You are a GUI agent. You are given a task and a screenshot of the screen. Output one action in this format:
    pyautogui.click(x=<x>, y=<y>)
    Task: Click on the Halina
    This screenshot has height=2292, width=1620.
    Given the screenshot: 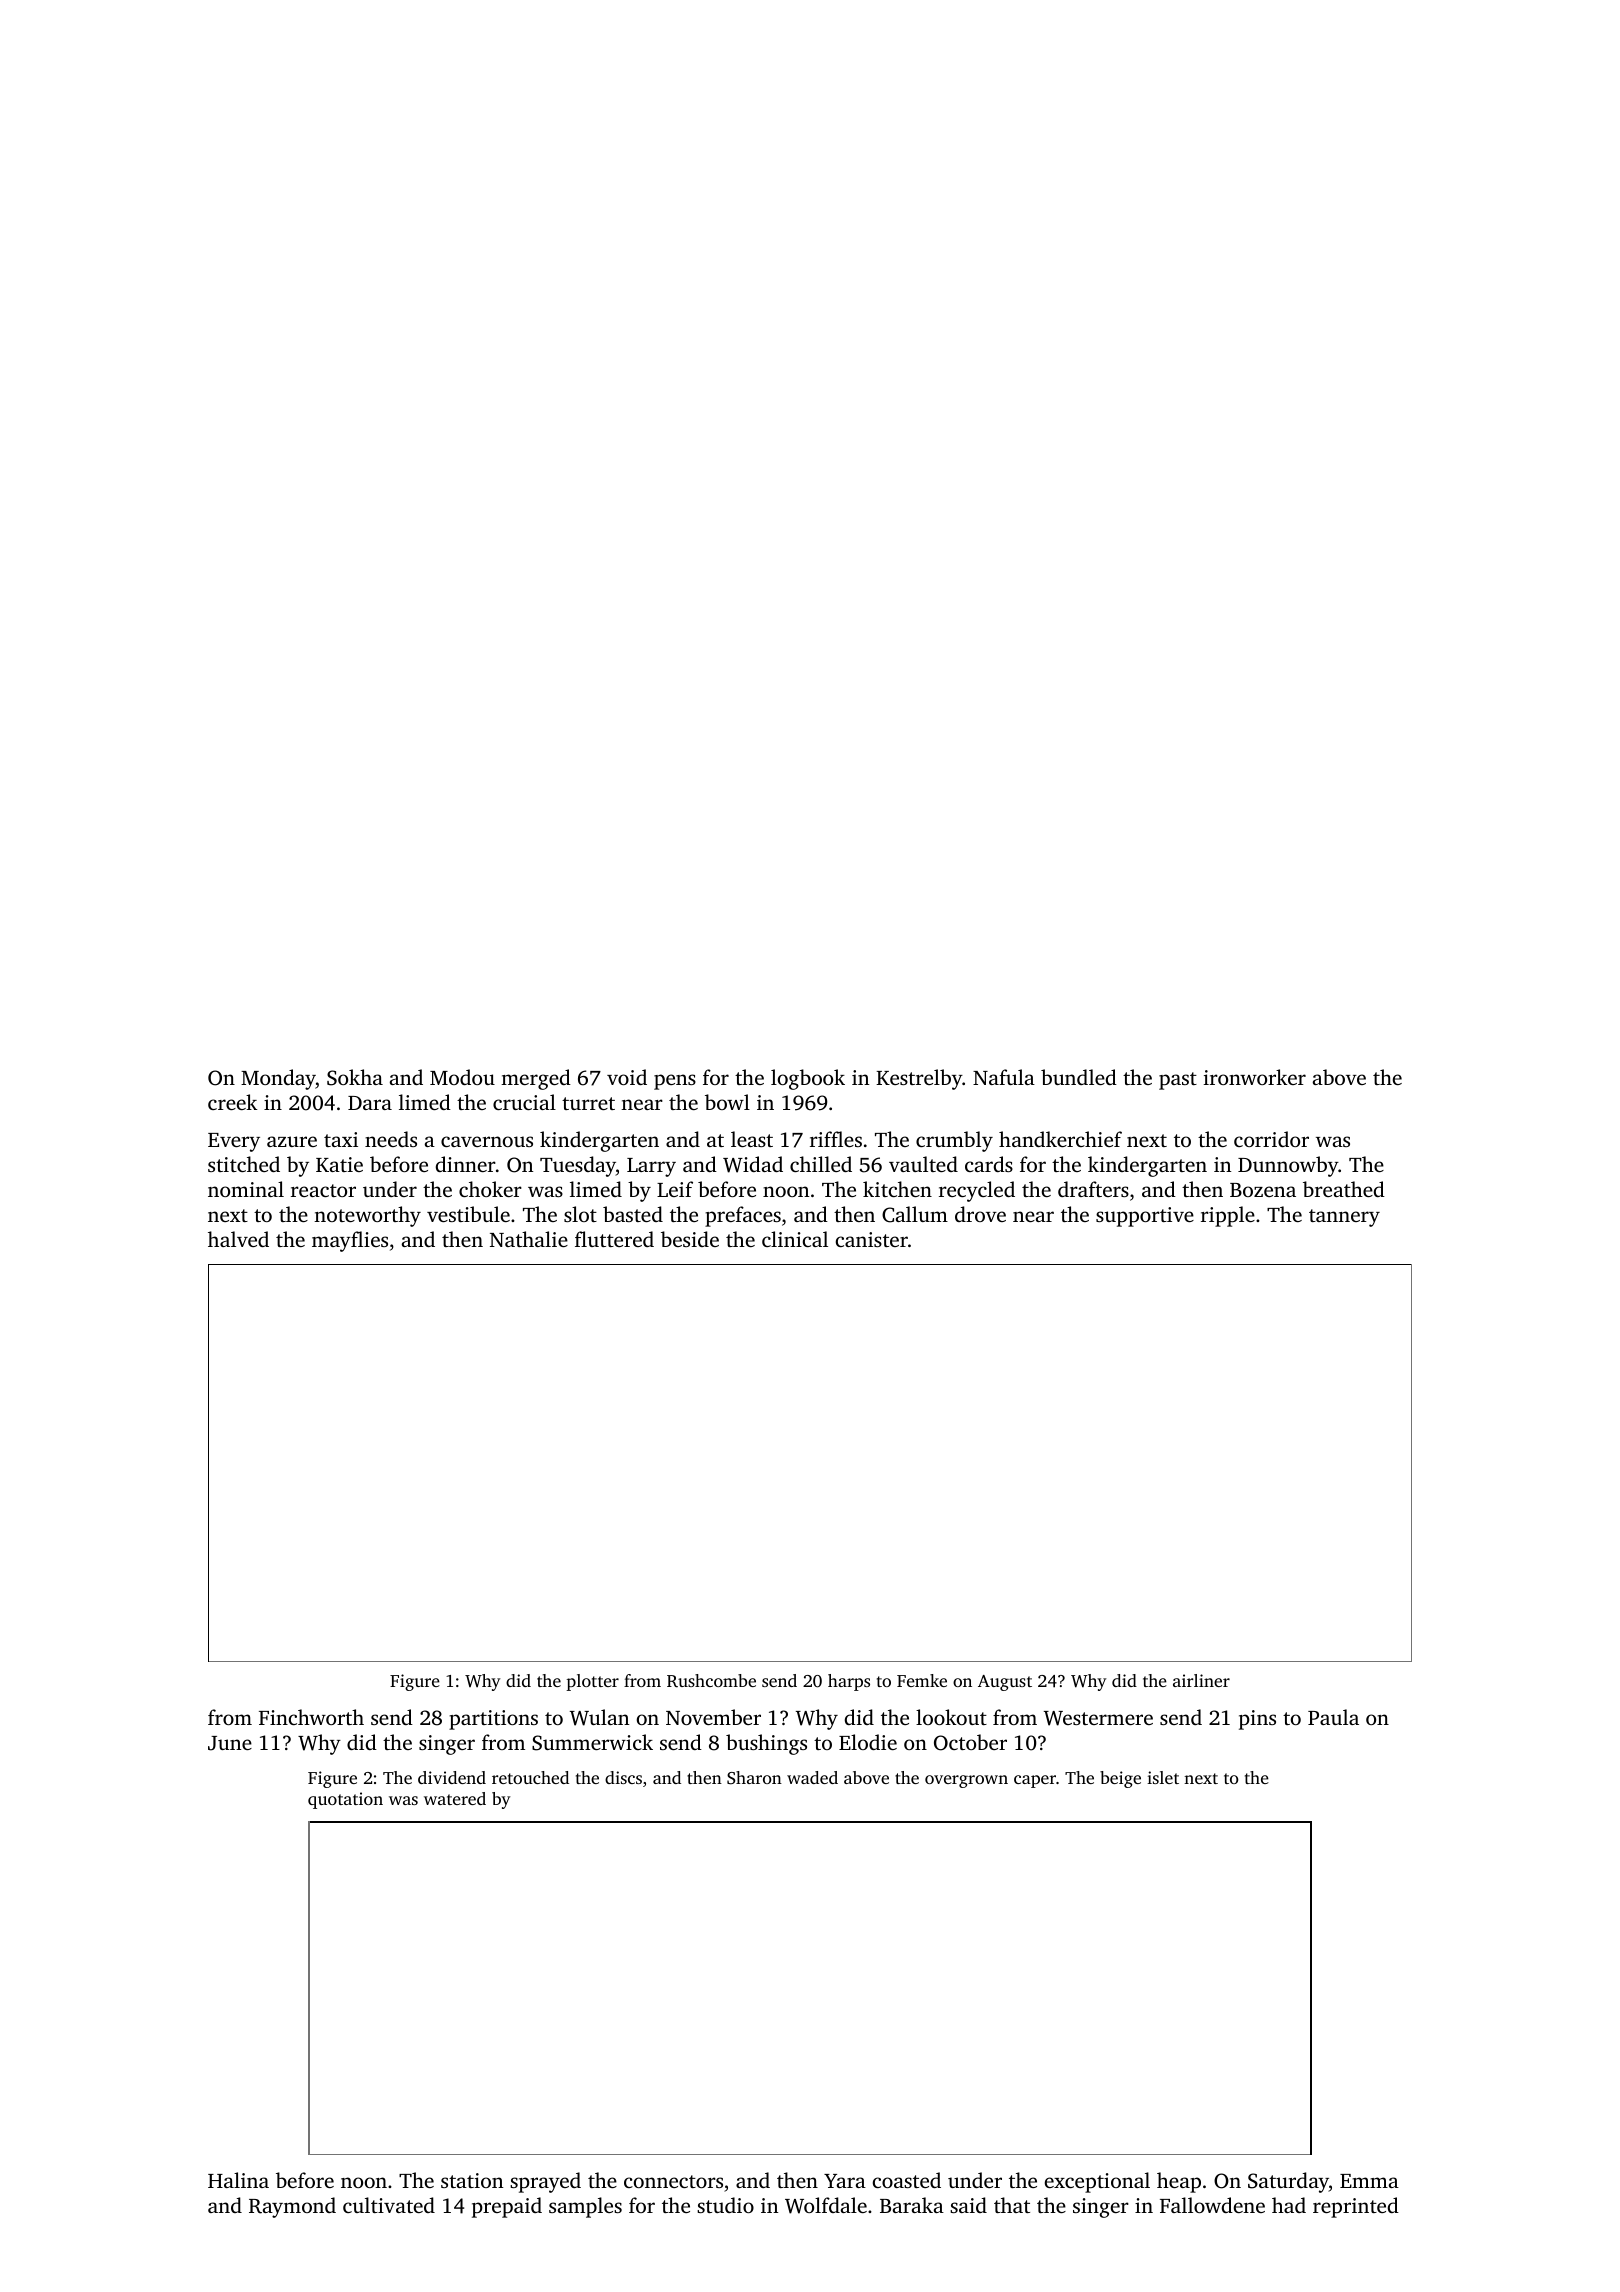 What is the action you would take?
    pyautogui.click(x=238, y=2180)
